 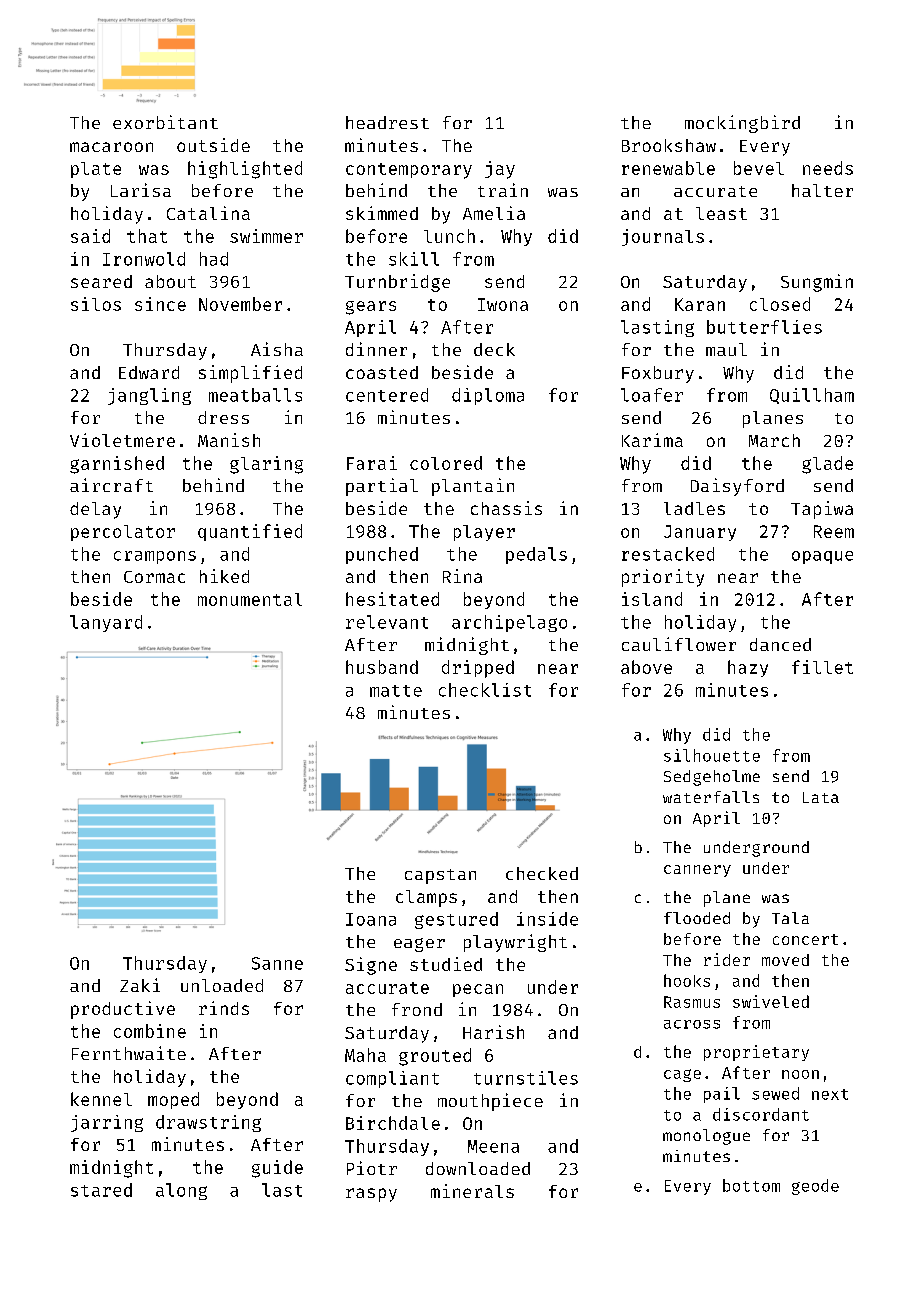 What do you see at coordinates (547, 919) in the screenshot?
I see `inside` at bounding box center [547, 919].
